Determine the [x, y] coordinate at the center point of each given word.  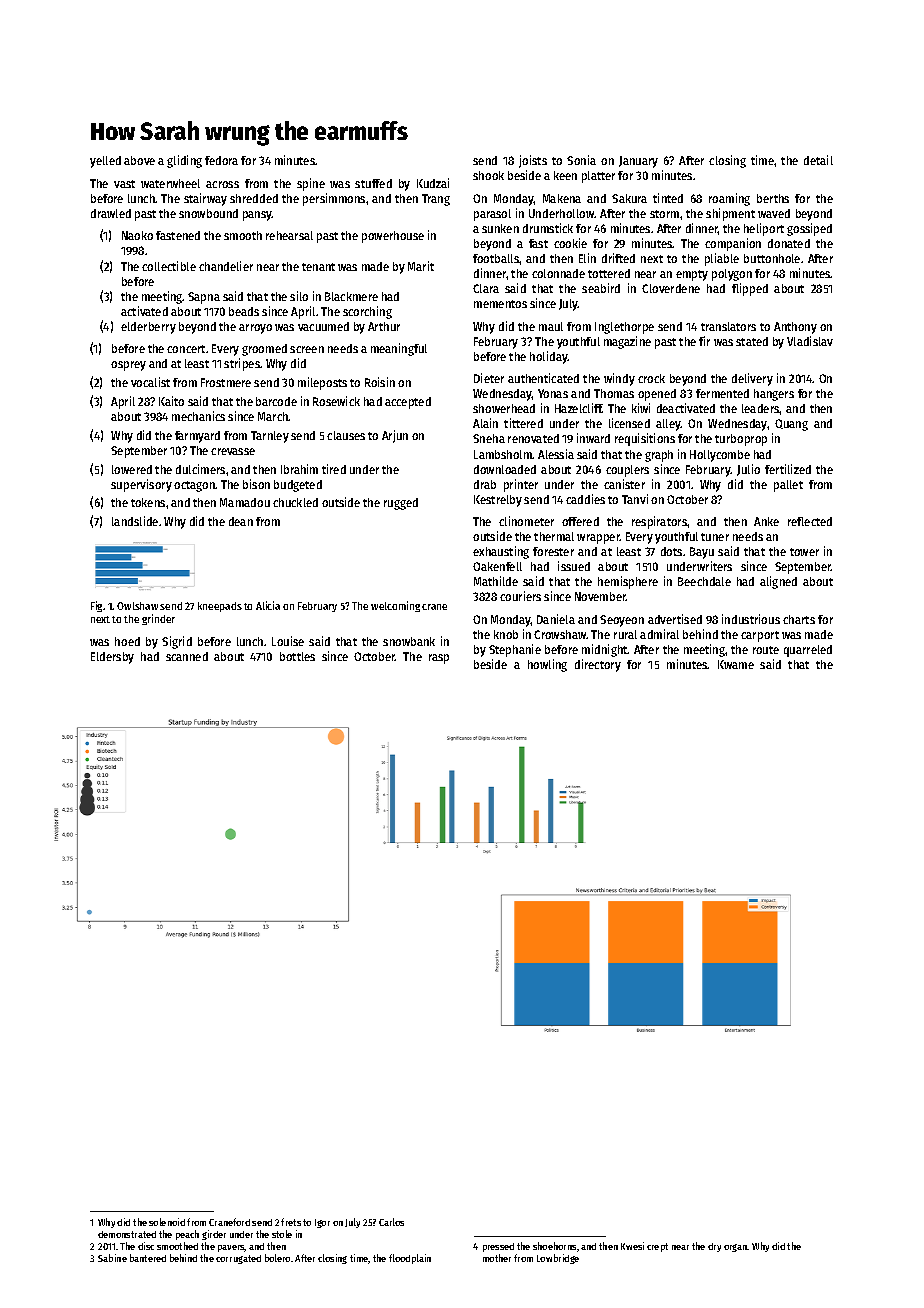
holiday [549, 357]
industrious [751, 619]
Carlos [391, 1222]
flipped [750, 289]
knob [506, 634]
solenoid [167, 1222]
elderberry [148, 328]
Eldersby [112, 658]
